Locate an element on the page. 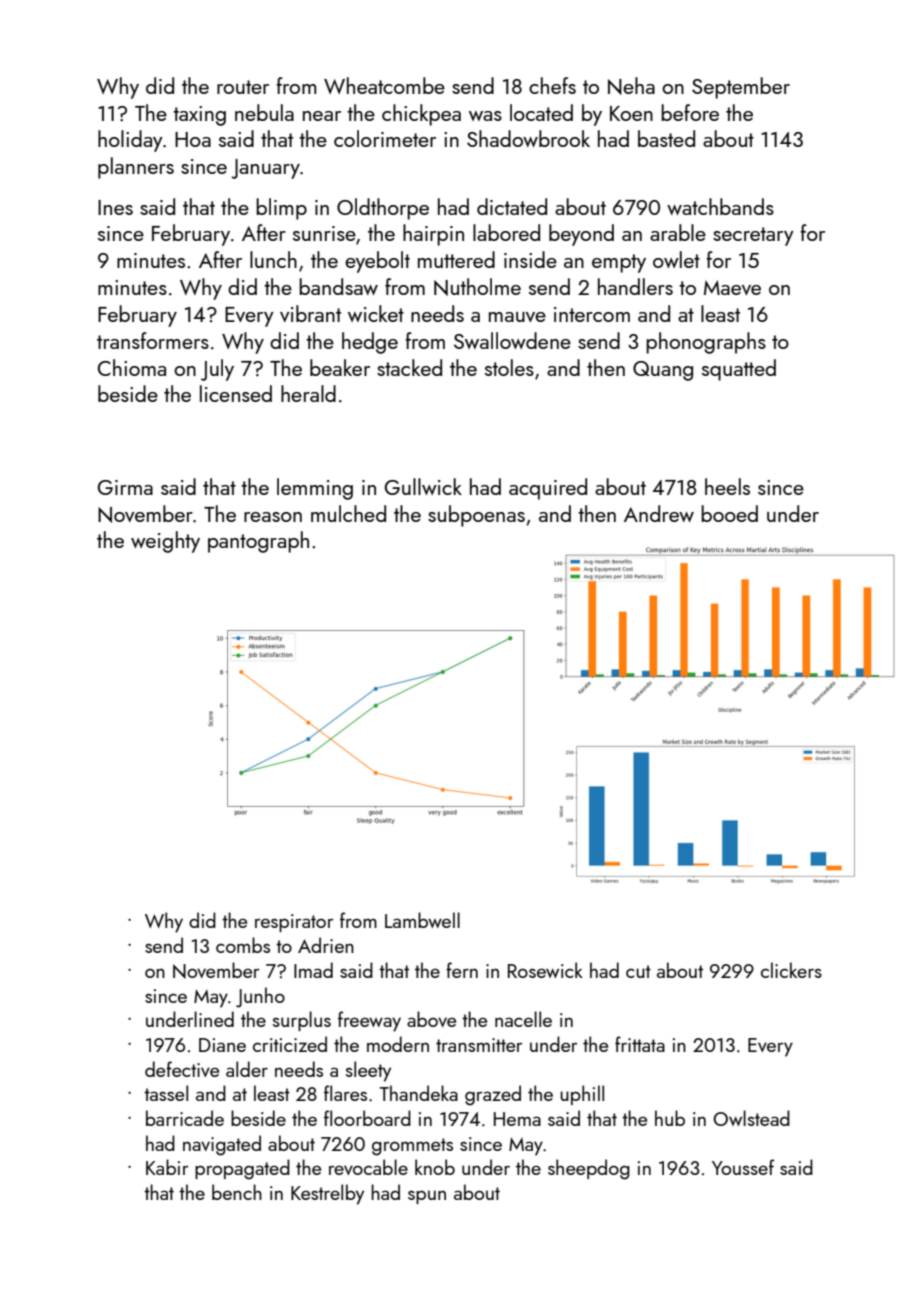 Image resolution: width=924 pixels, height=1311 pixels. Lambwell is located at coordinates (422, 920).
